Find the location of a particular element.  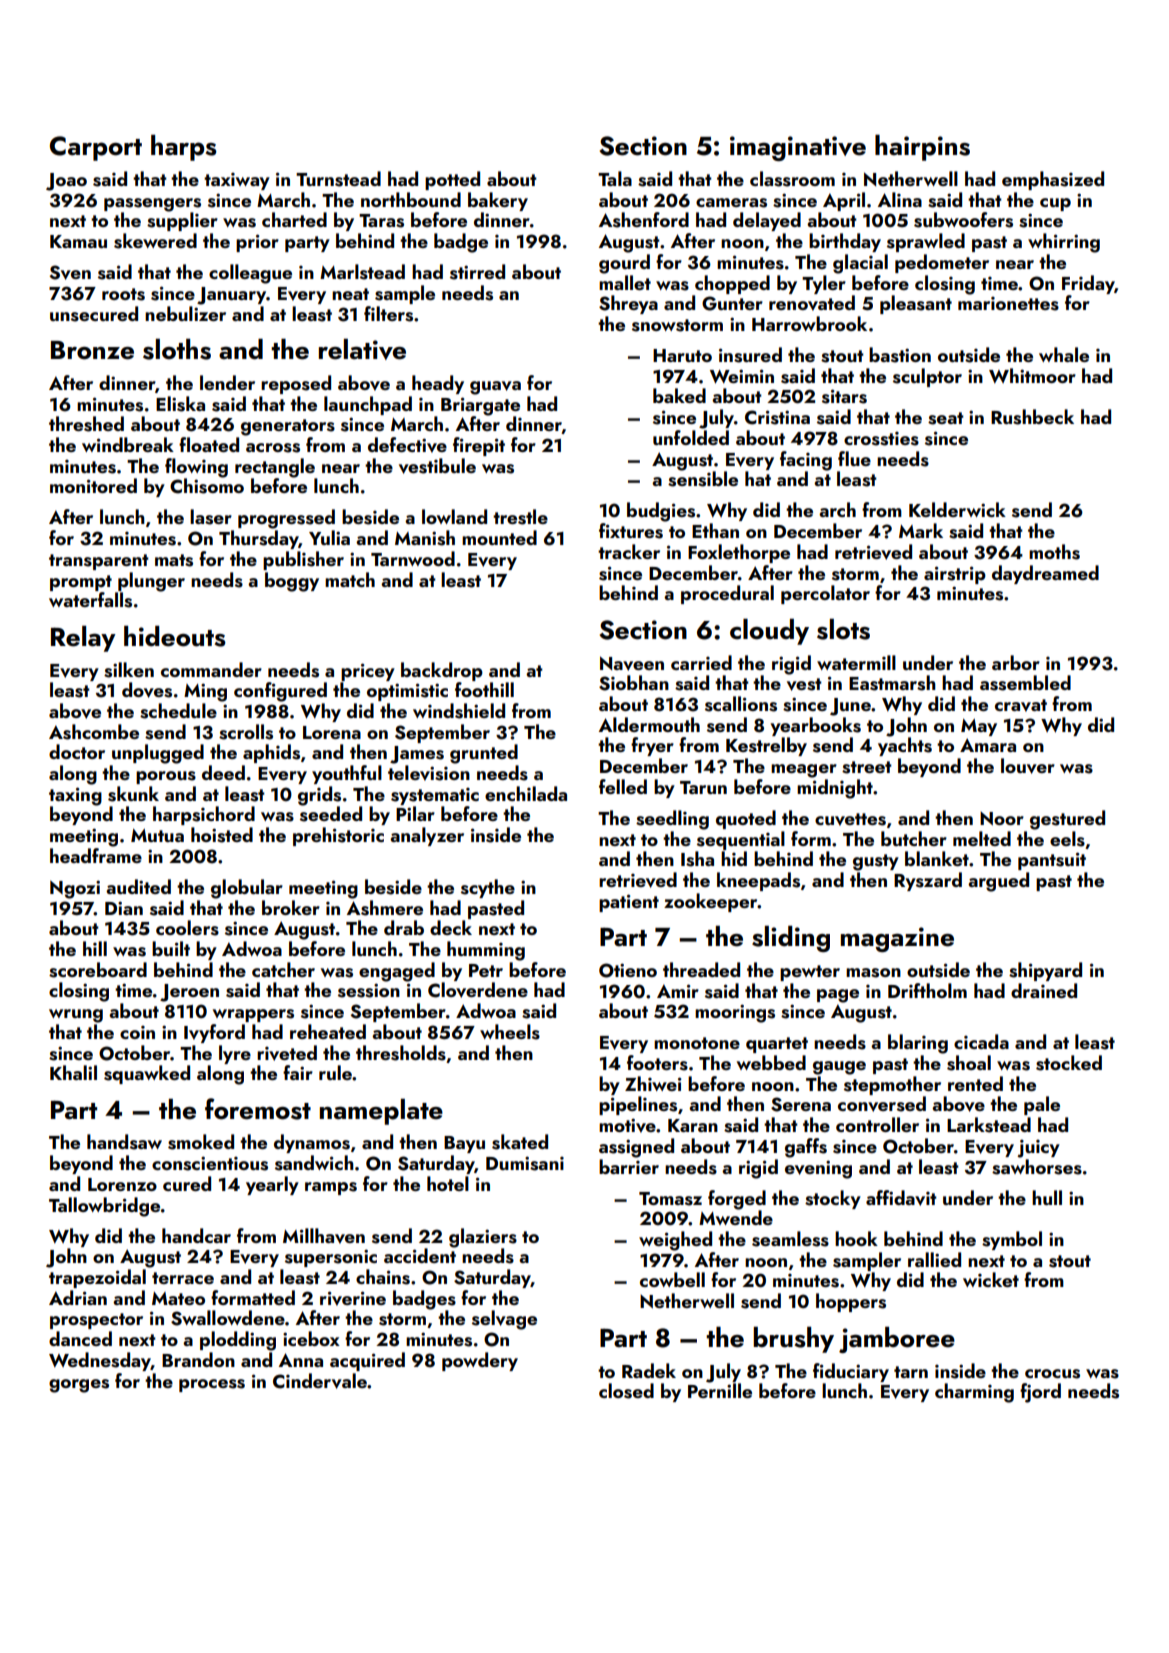

louver is located at coordinates (1028, 766).
